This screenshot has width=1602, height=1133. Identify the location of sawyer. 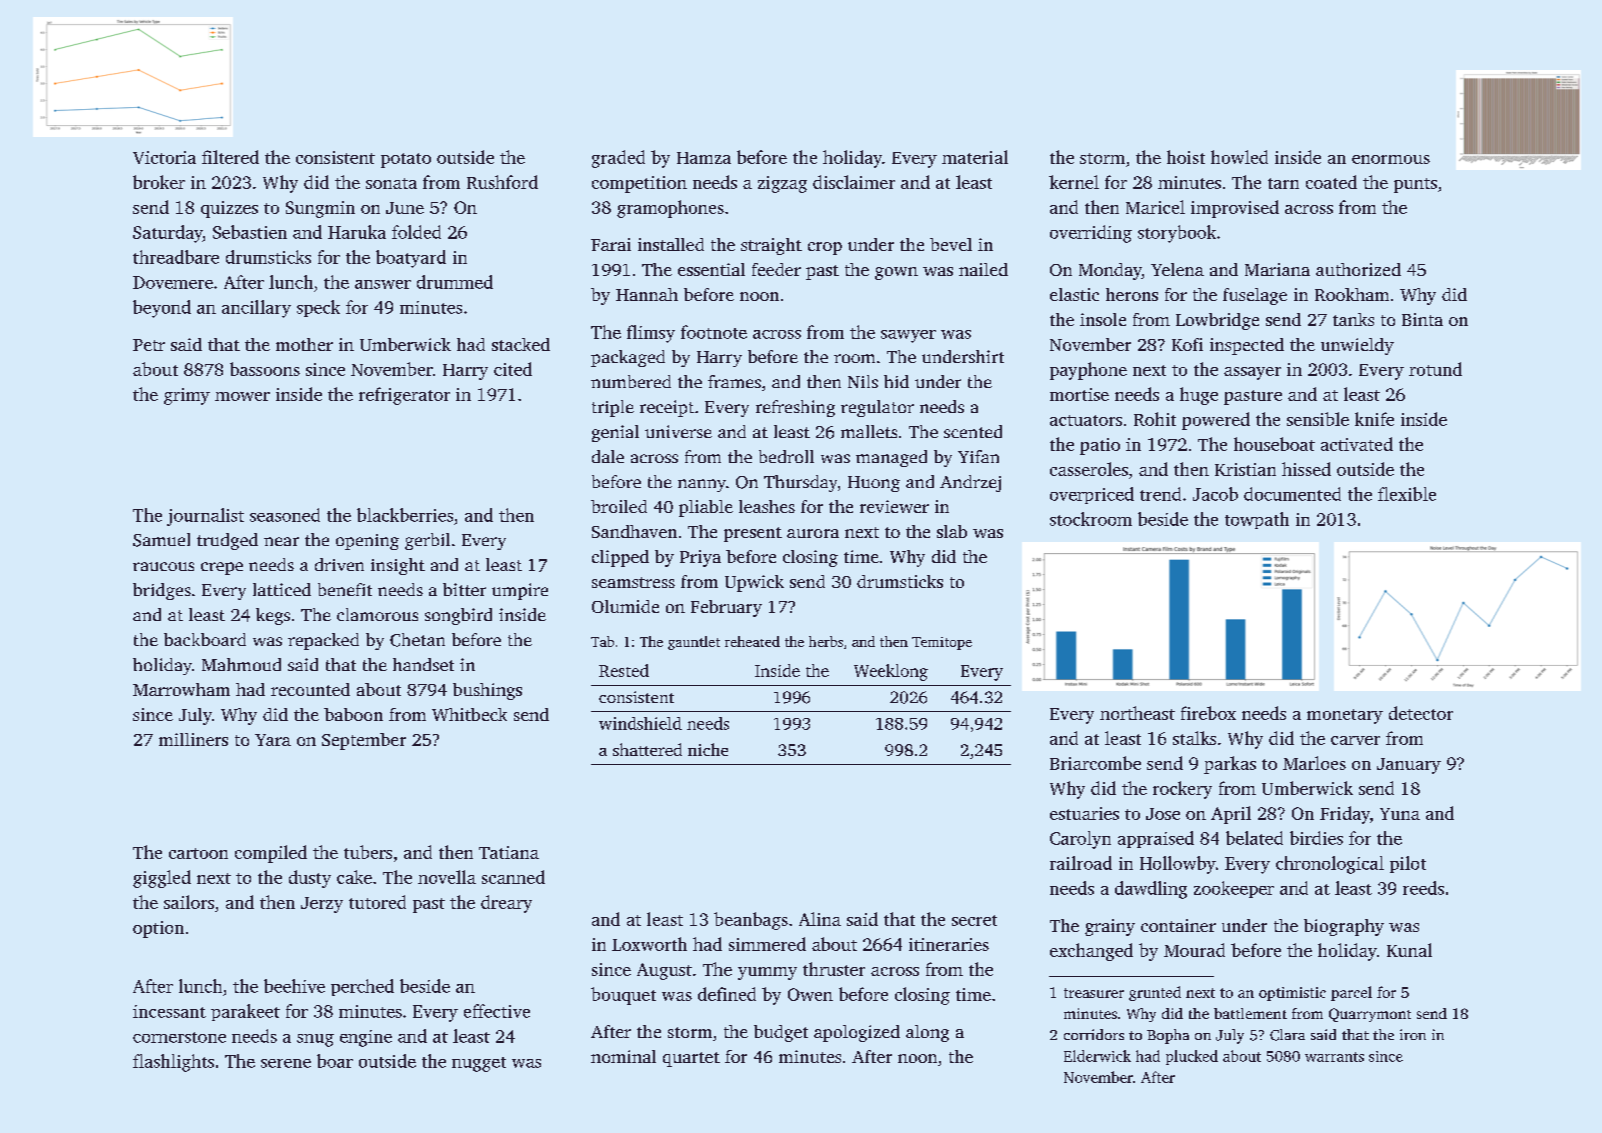
(908, 336).
